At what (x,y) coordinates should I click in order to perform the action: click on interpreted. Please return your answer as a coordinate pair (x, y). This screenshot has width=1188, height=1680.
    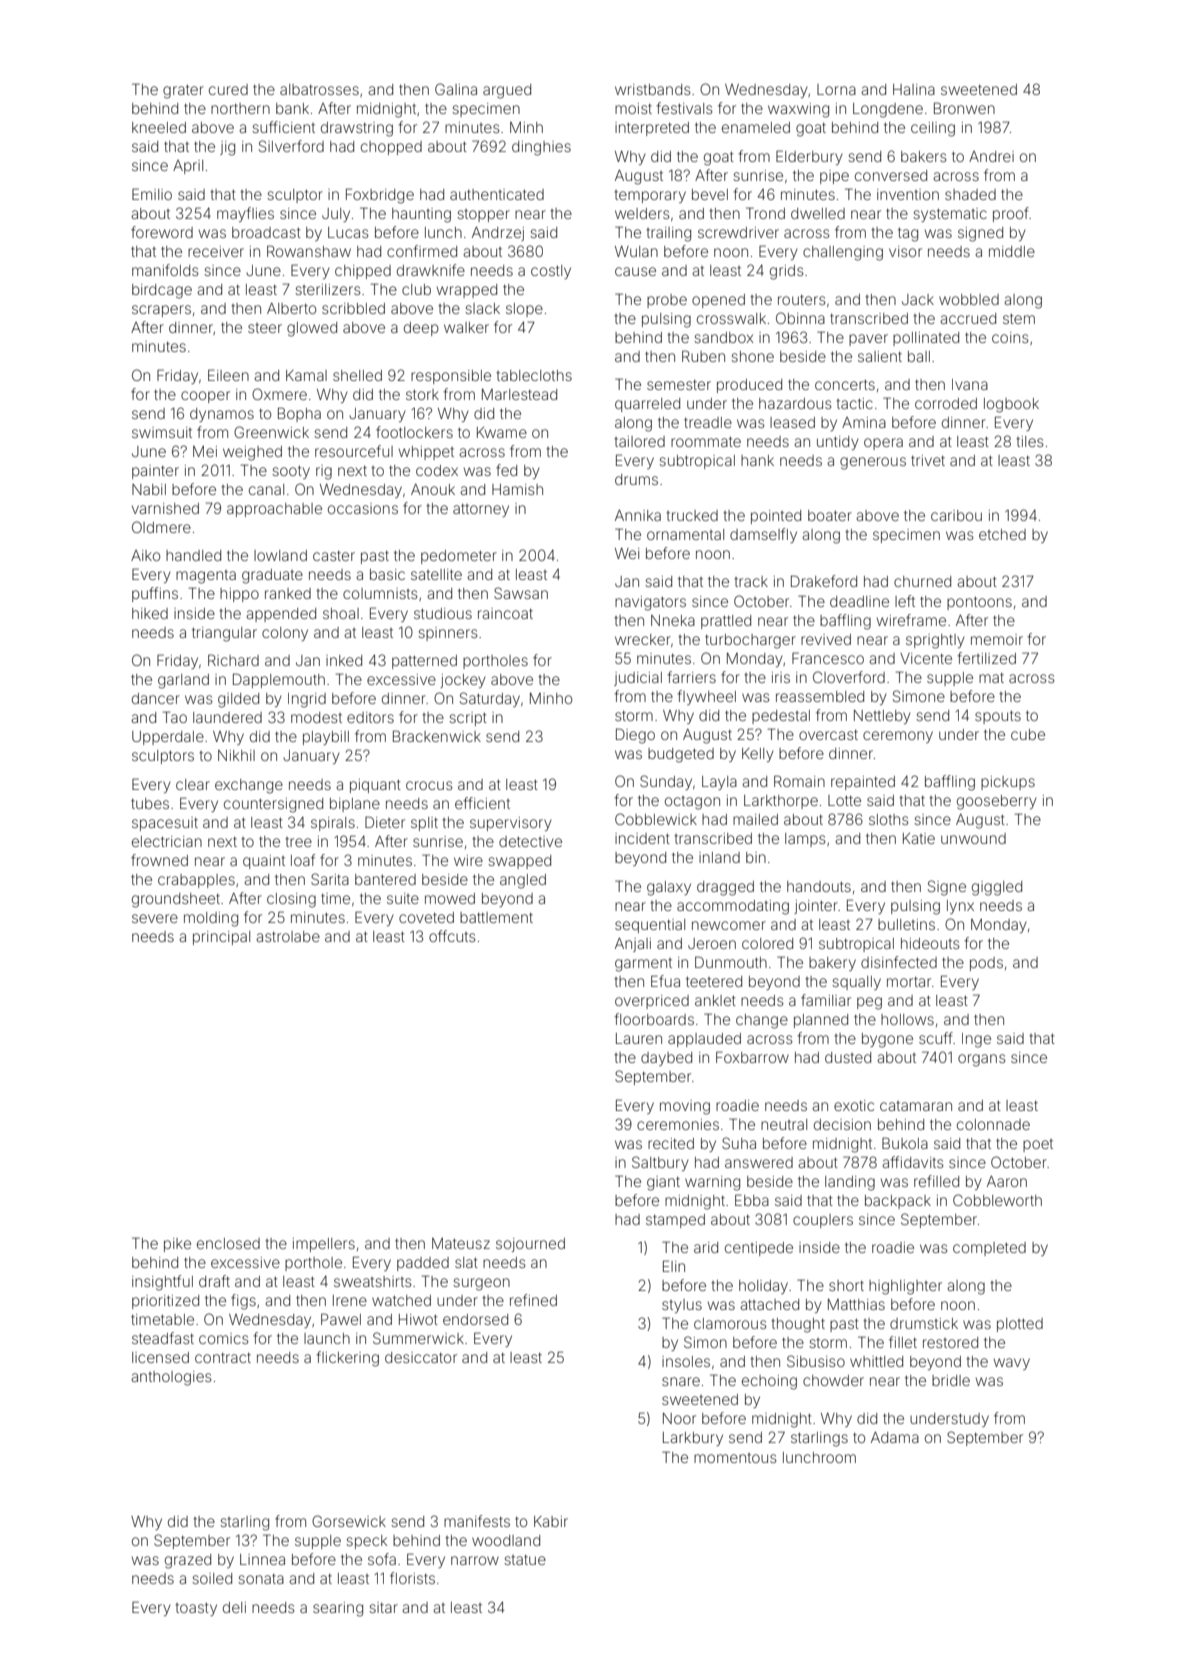
    Looking at the image, I should click on (652, 129).
